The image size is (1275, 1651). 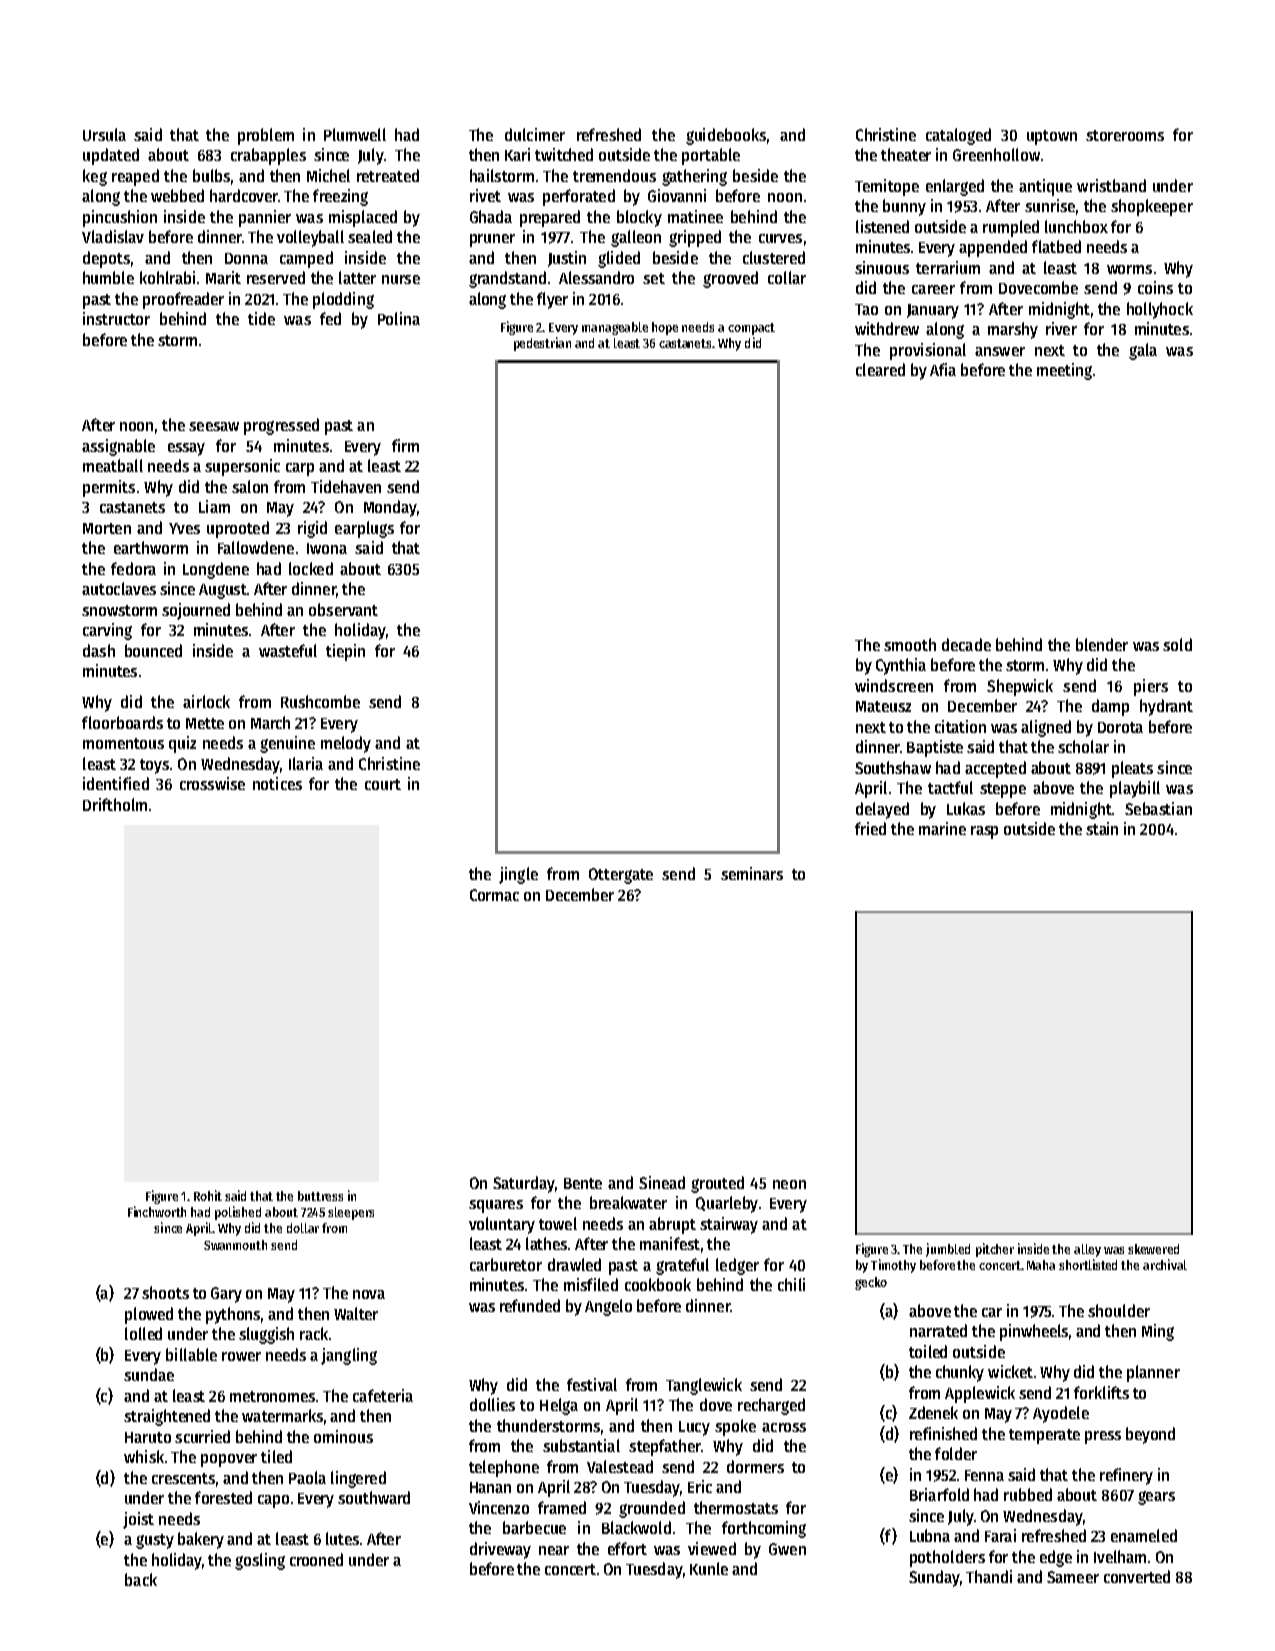 I want to click on planner, so click(x=1153, y=1373).
